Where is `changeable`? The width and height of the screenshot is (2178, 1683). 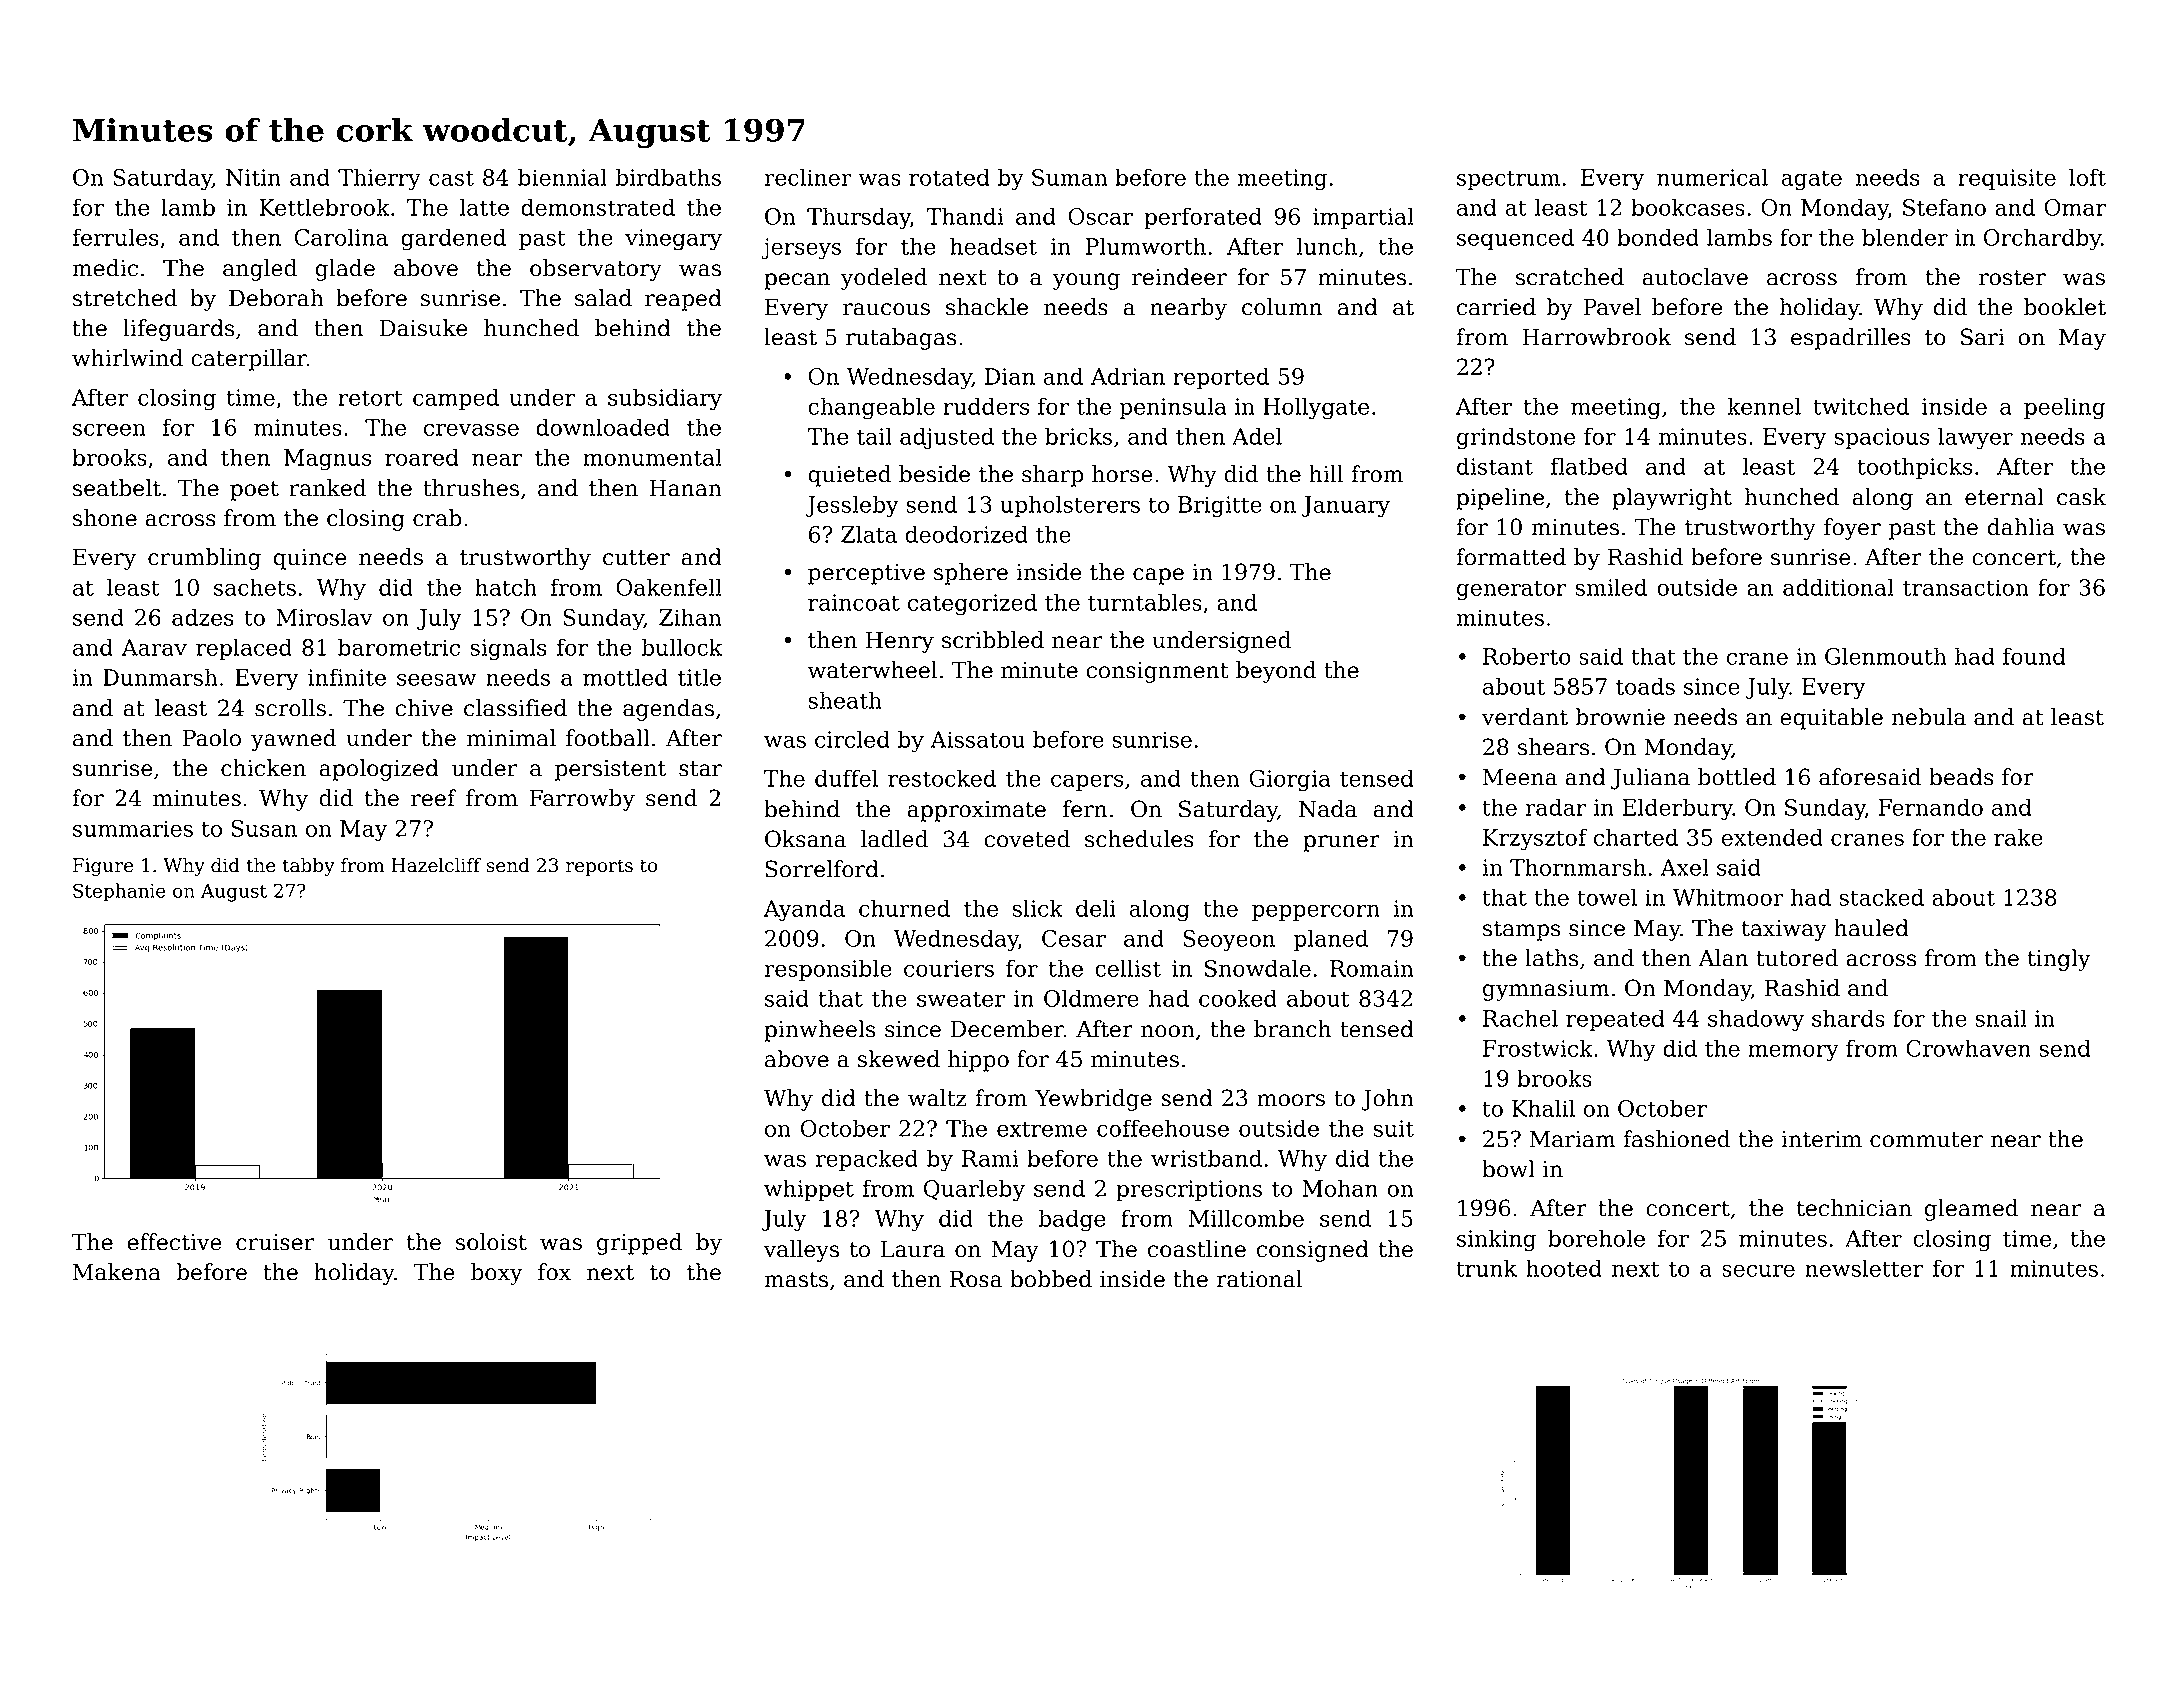
changeable is located at coordinates (871, 408).
